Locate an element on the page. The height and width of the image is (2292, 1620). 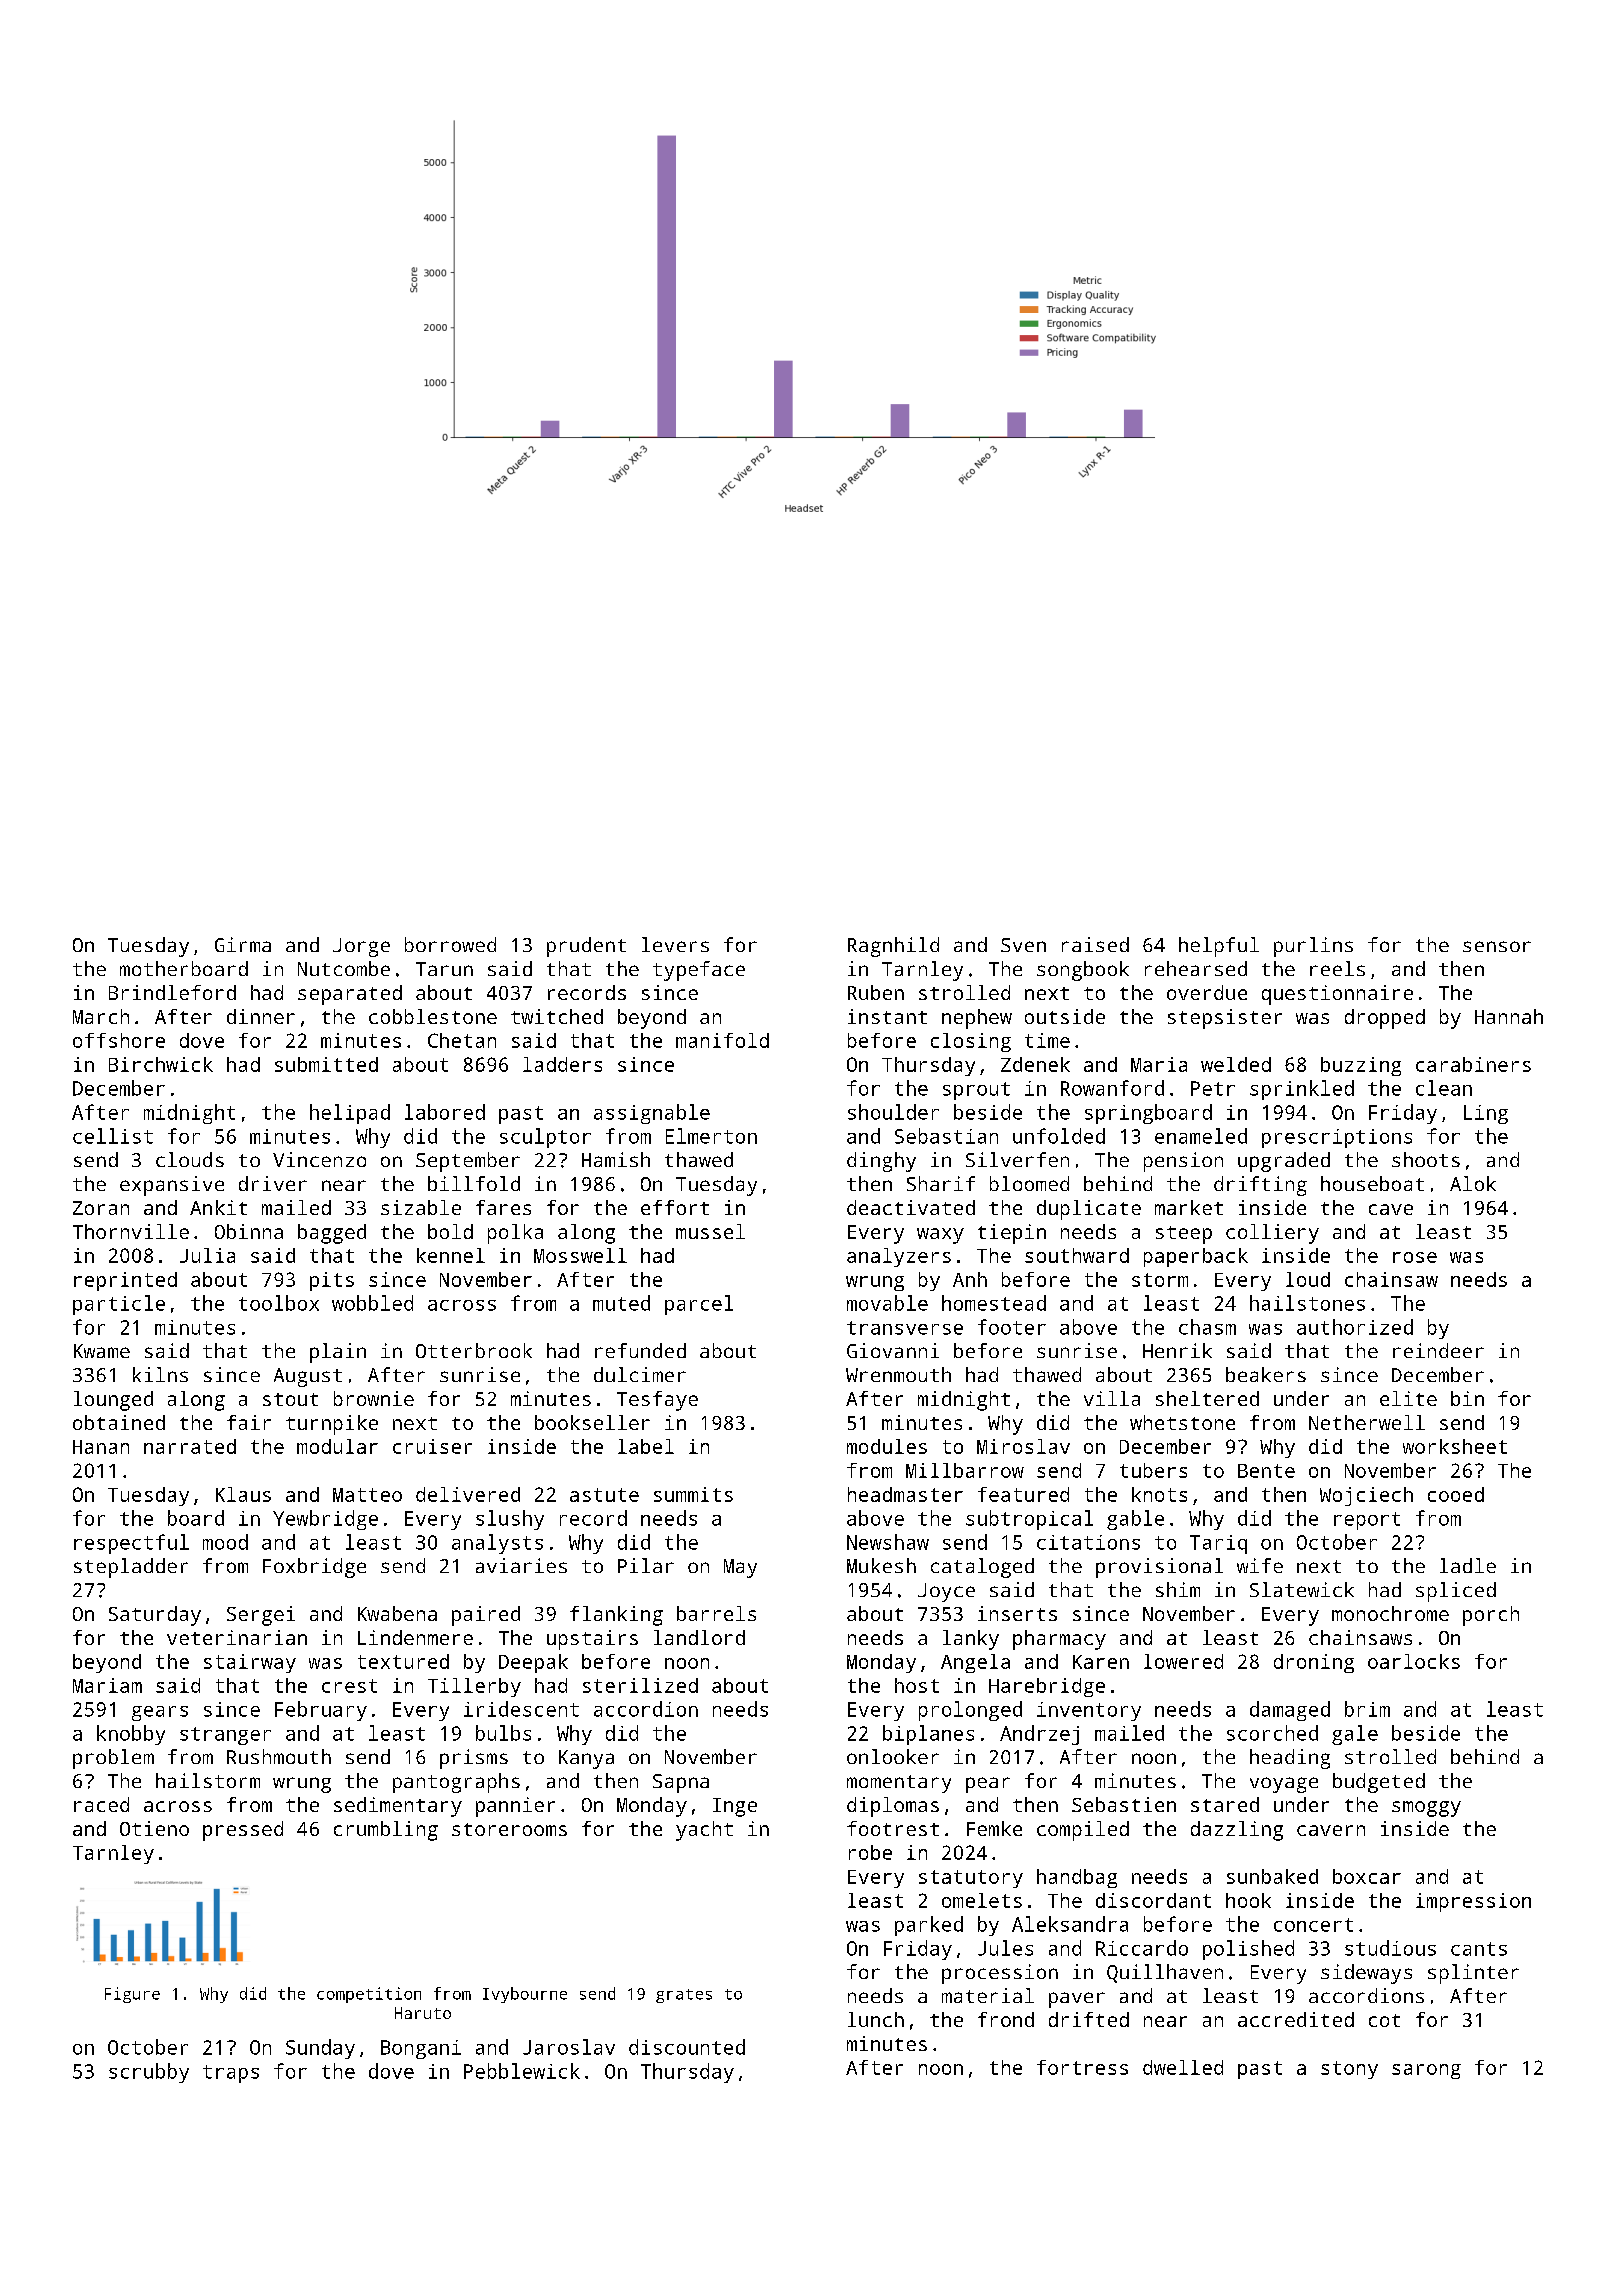
Figure is located at coordinates (132, 1995).
